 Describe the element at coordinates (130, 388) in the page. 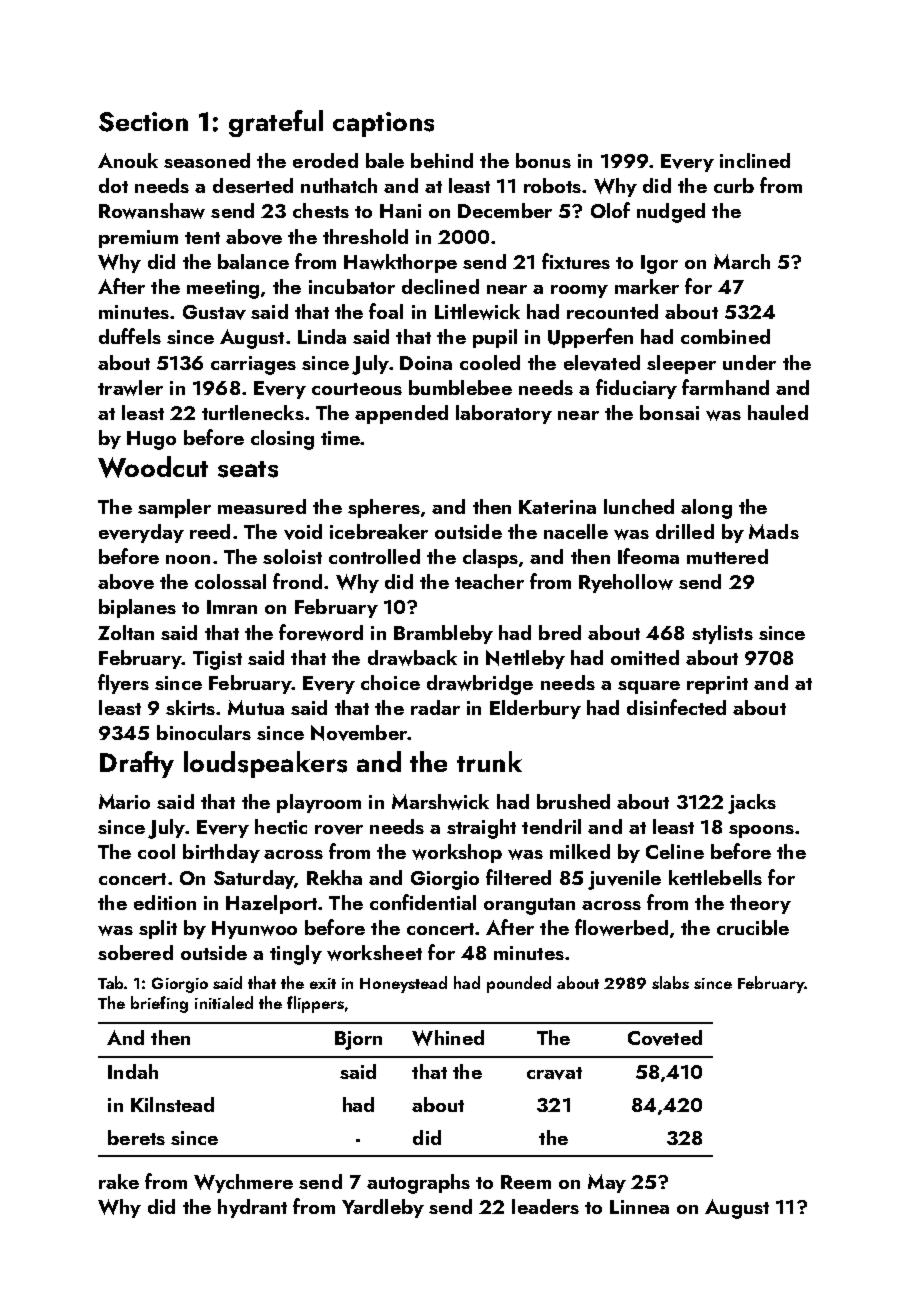

I see `trawler` at that location.
